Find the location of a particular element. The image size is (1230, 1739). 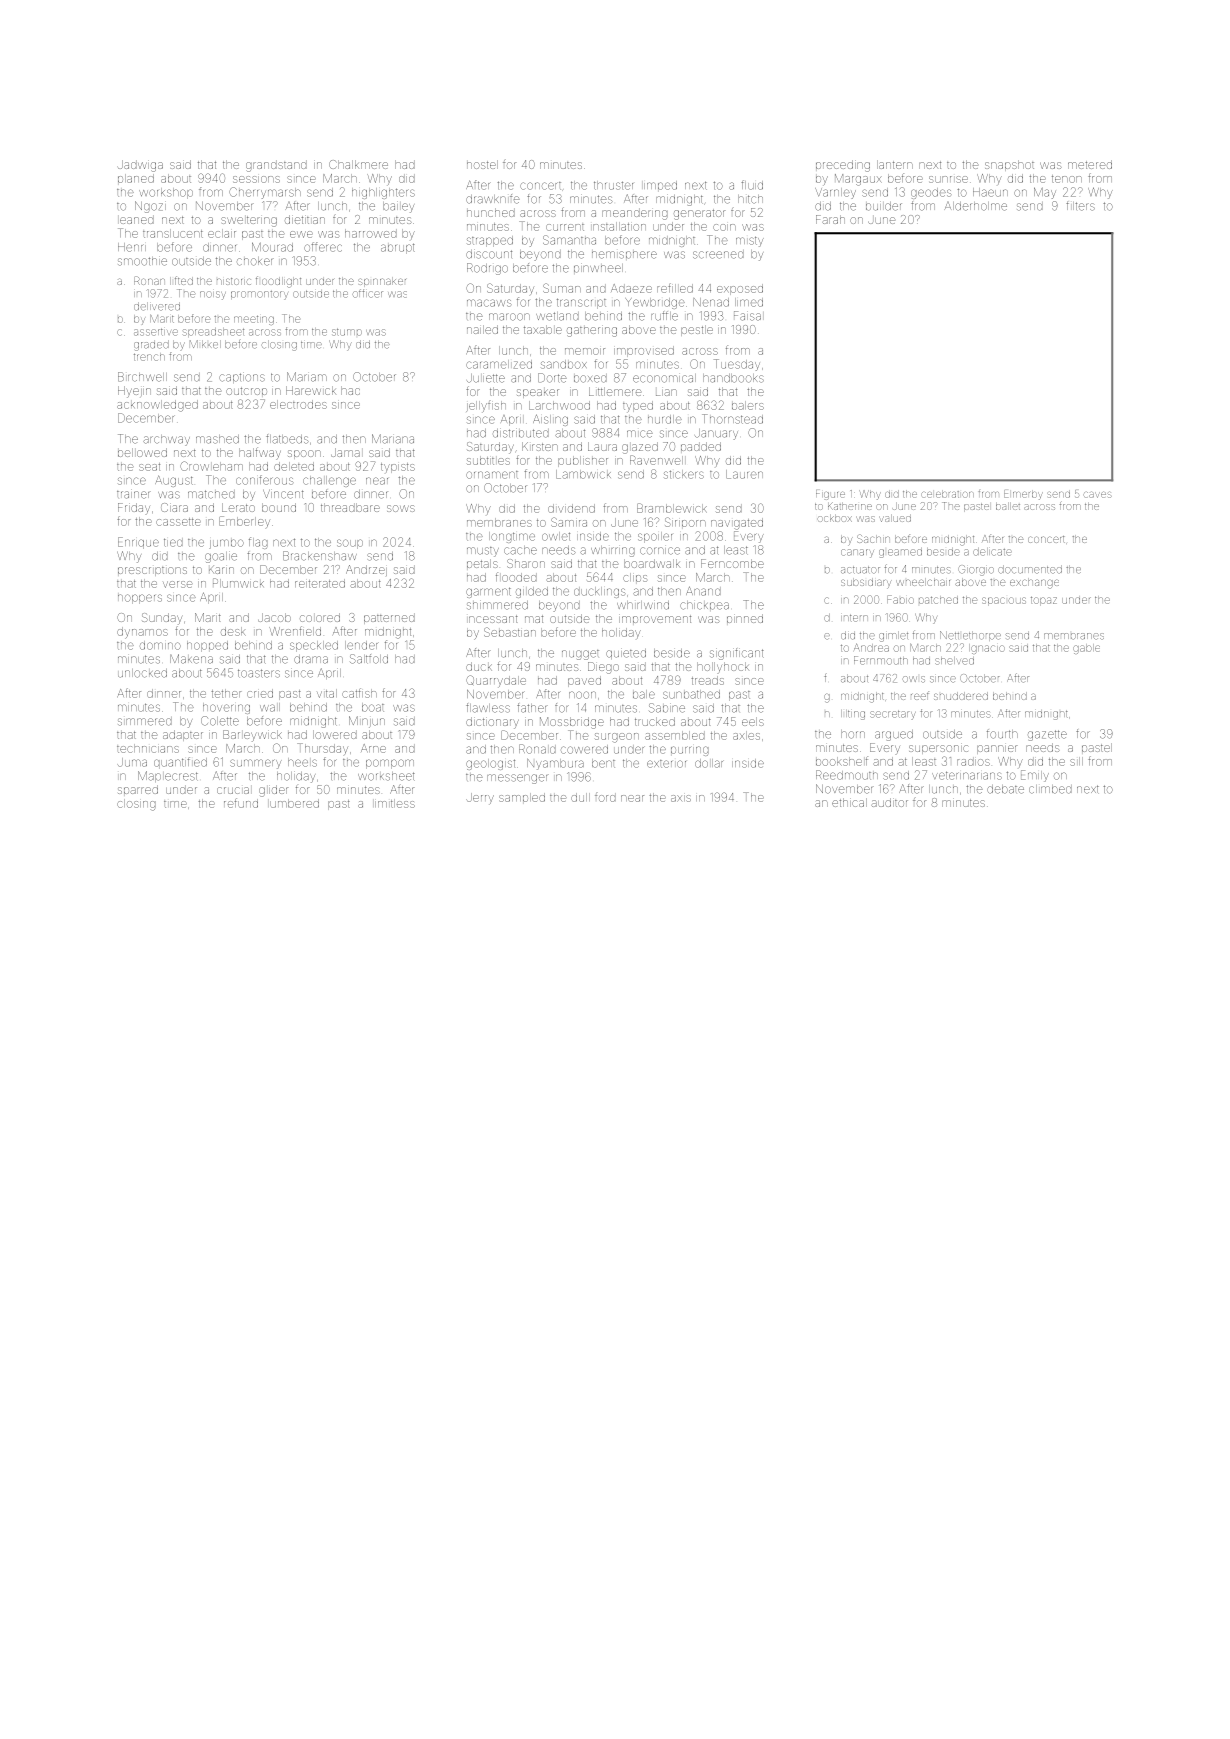

preceding is located at coordinates (843, 166).
